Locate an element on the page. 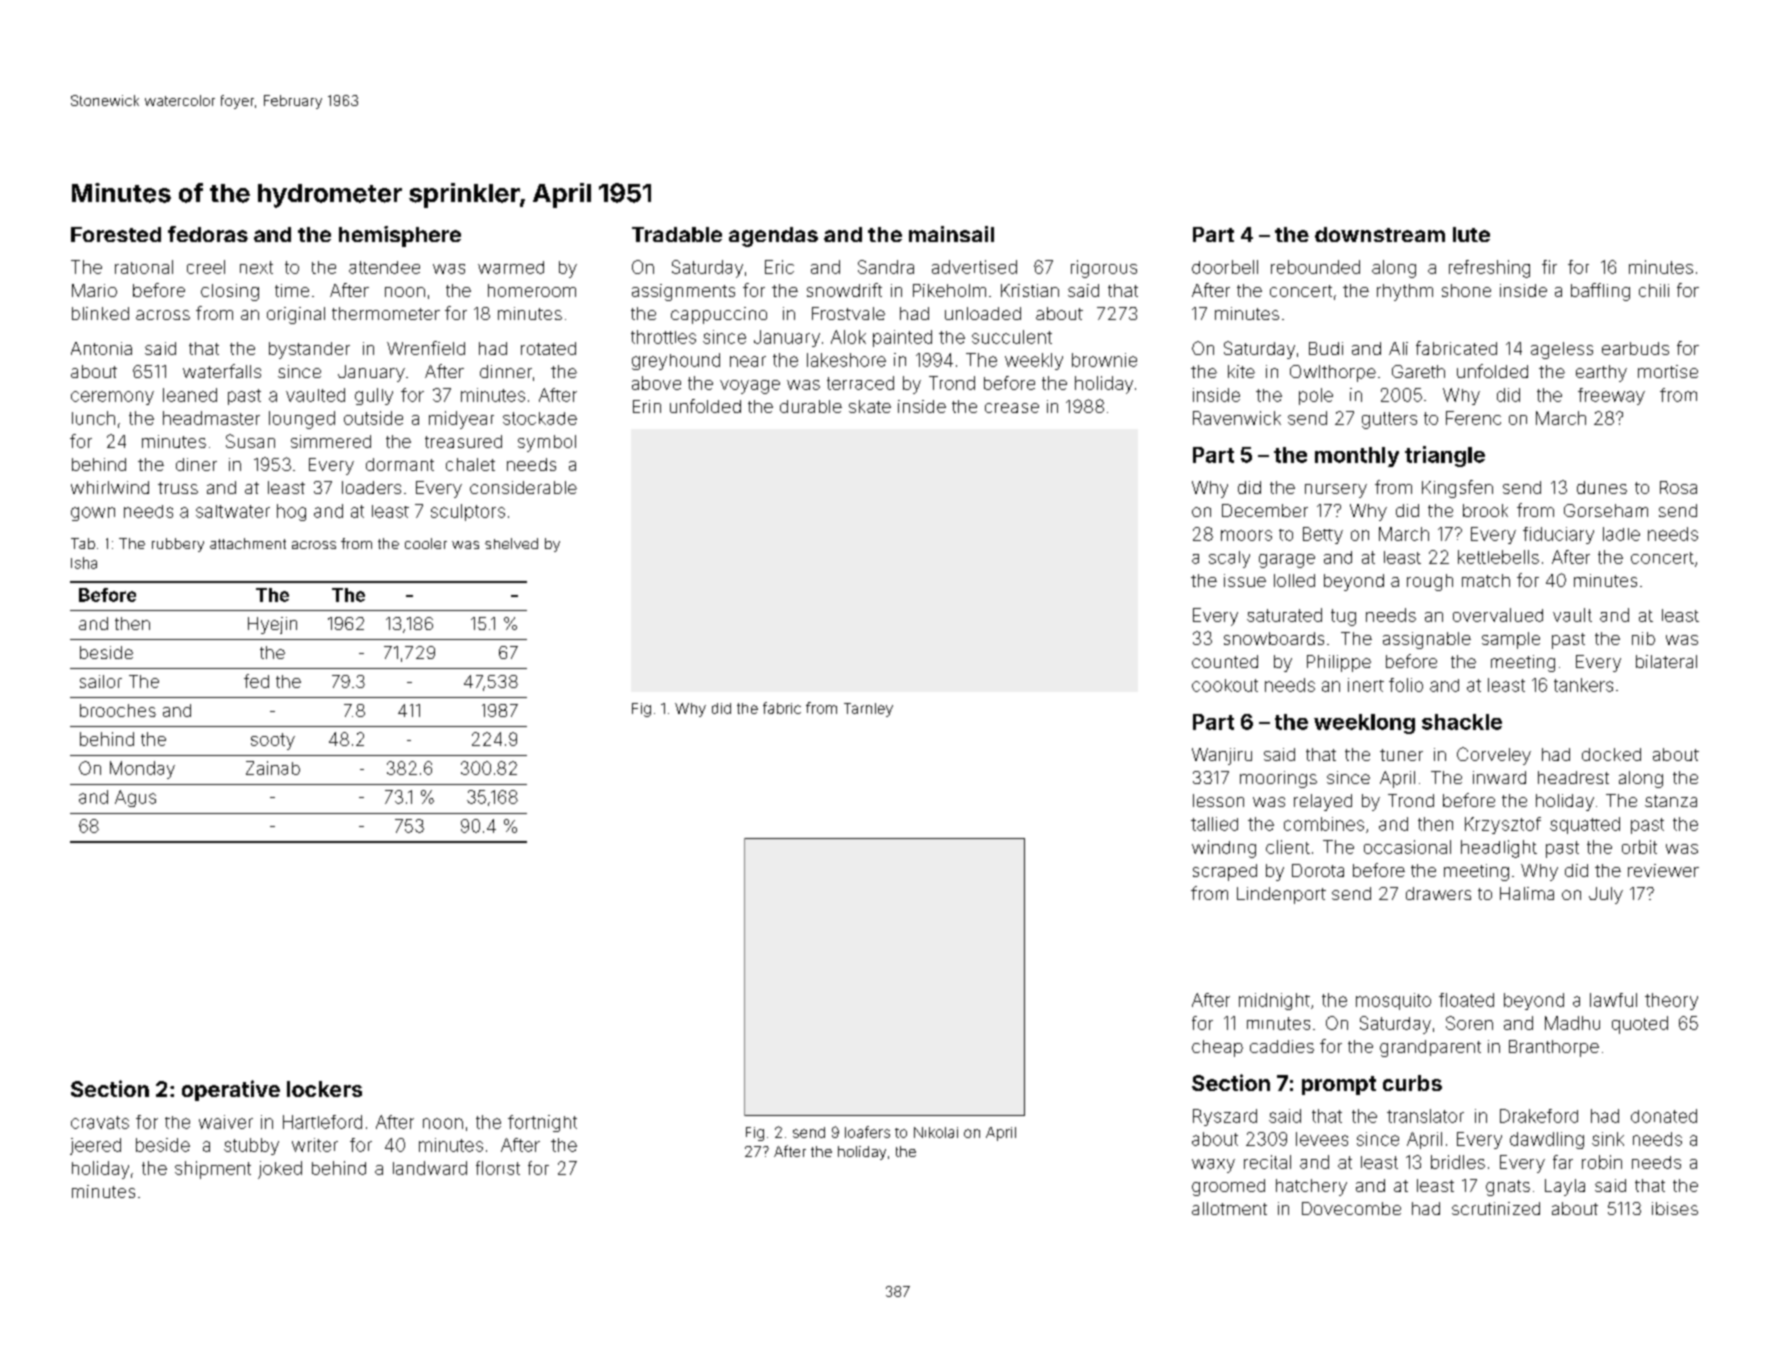  winding is located at coordinates (1224, 849).
